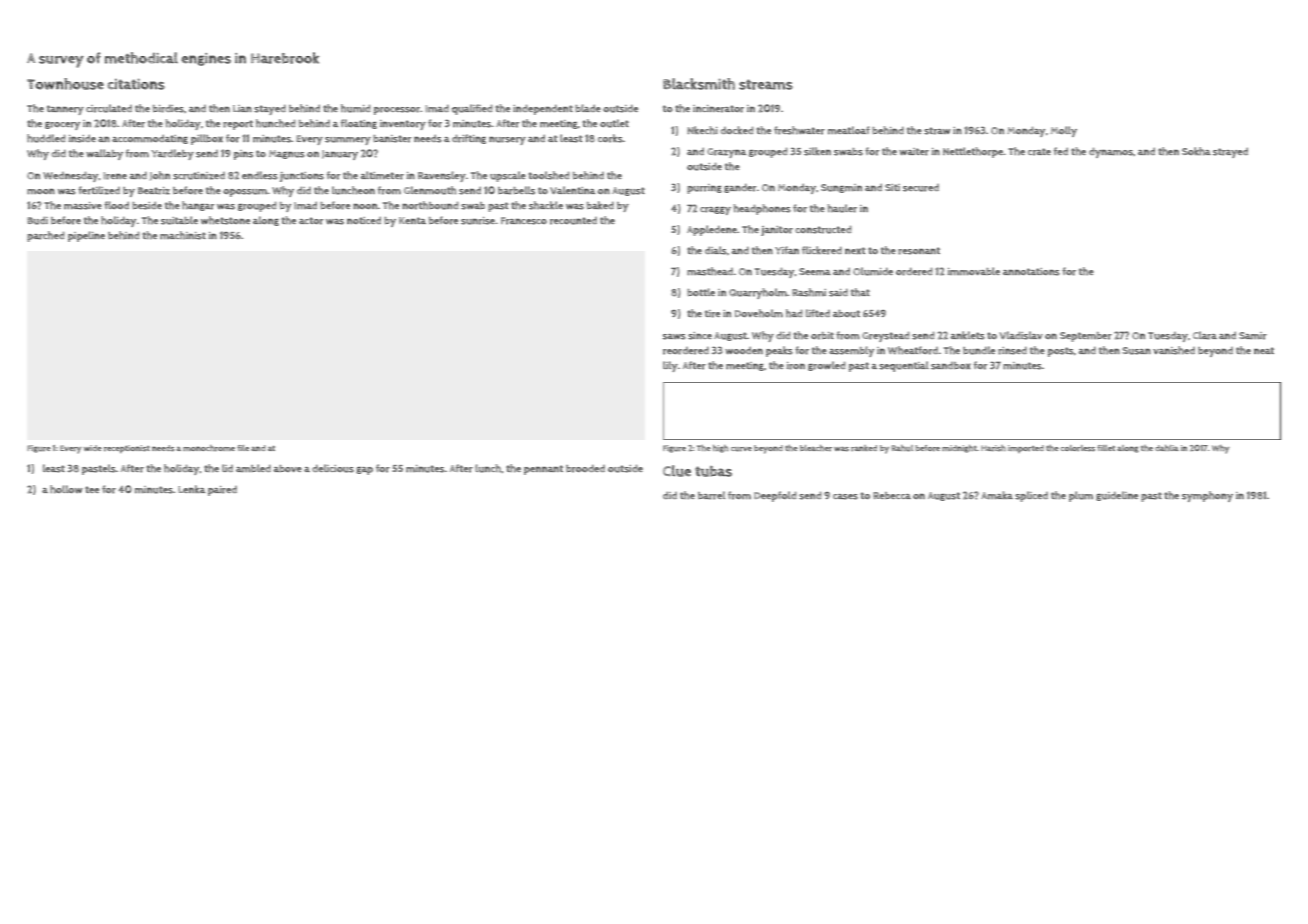  What do you see at coordinates (245, 193) in the screenshot?
I see `opossum` at bounding box center [245, 193].
